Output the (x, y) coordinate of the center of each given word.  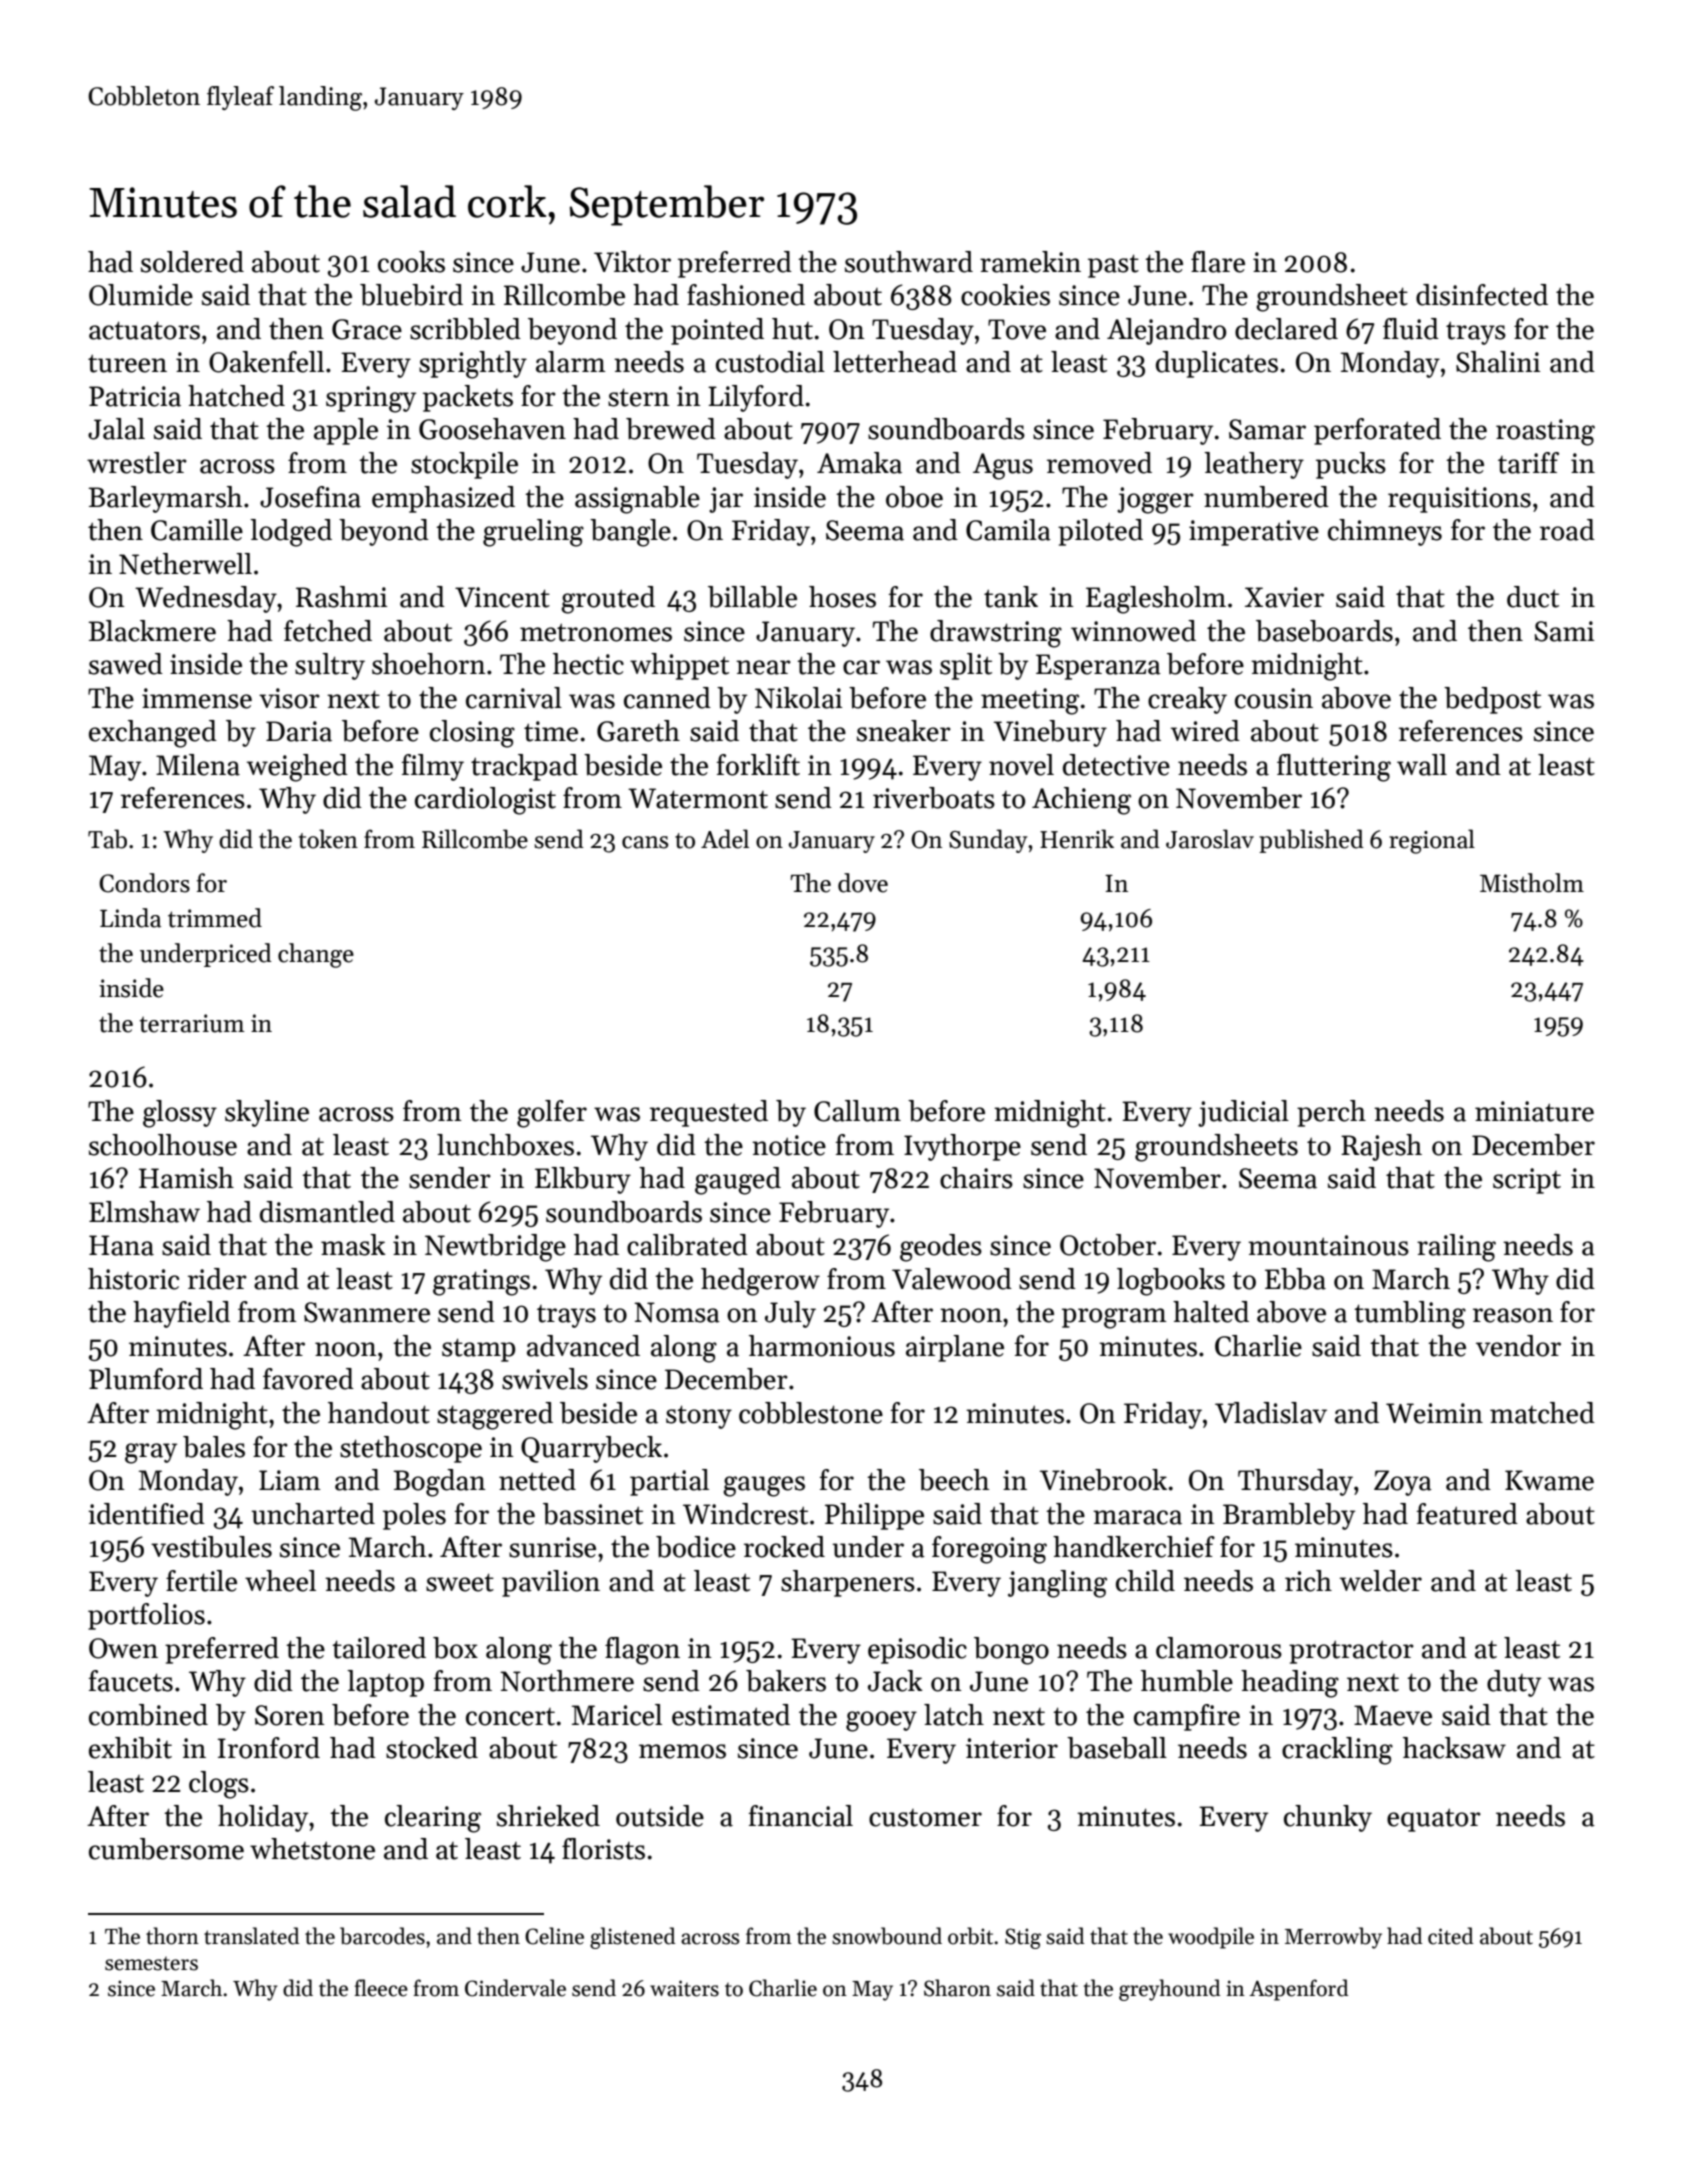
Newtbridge (495, 1248)
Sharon (957, 1988)
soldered (192, 262)
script (1527, 1181)
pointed (717, 331)
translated (251, 1936)
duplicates (1217, 364)
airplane (955, 1348)
